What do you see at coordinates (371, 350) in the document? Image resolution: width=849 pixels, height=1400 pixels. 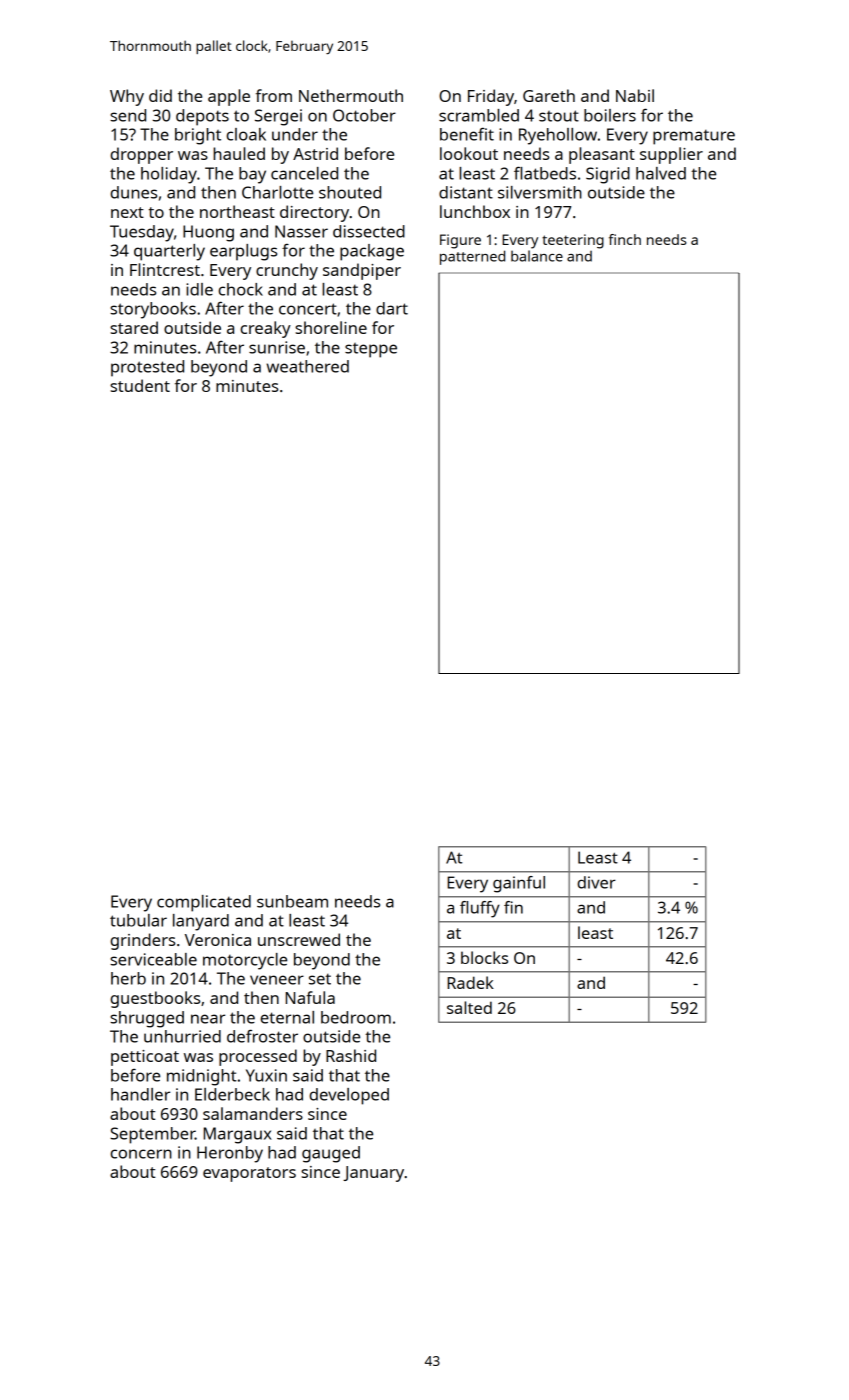 I see `steppe` at bounding box center [371, 350].
